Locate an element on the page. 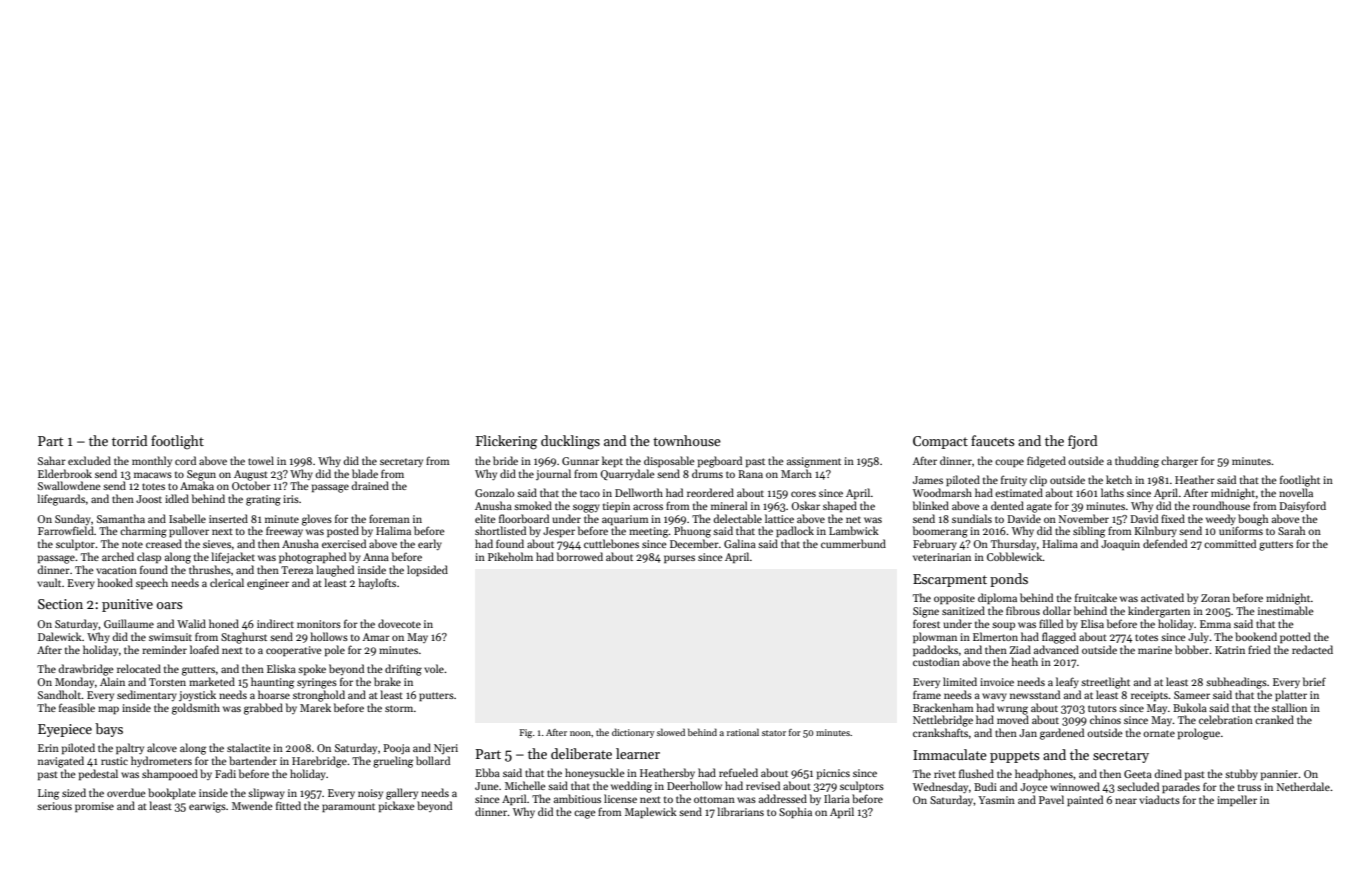  honed is located at coordinates (224, 623).
